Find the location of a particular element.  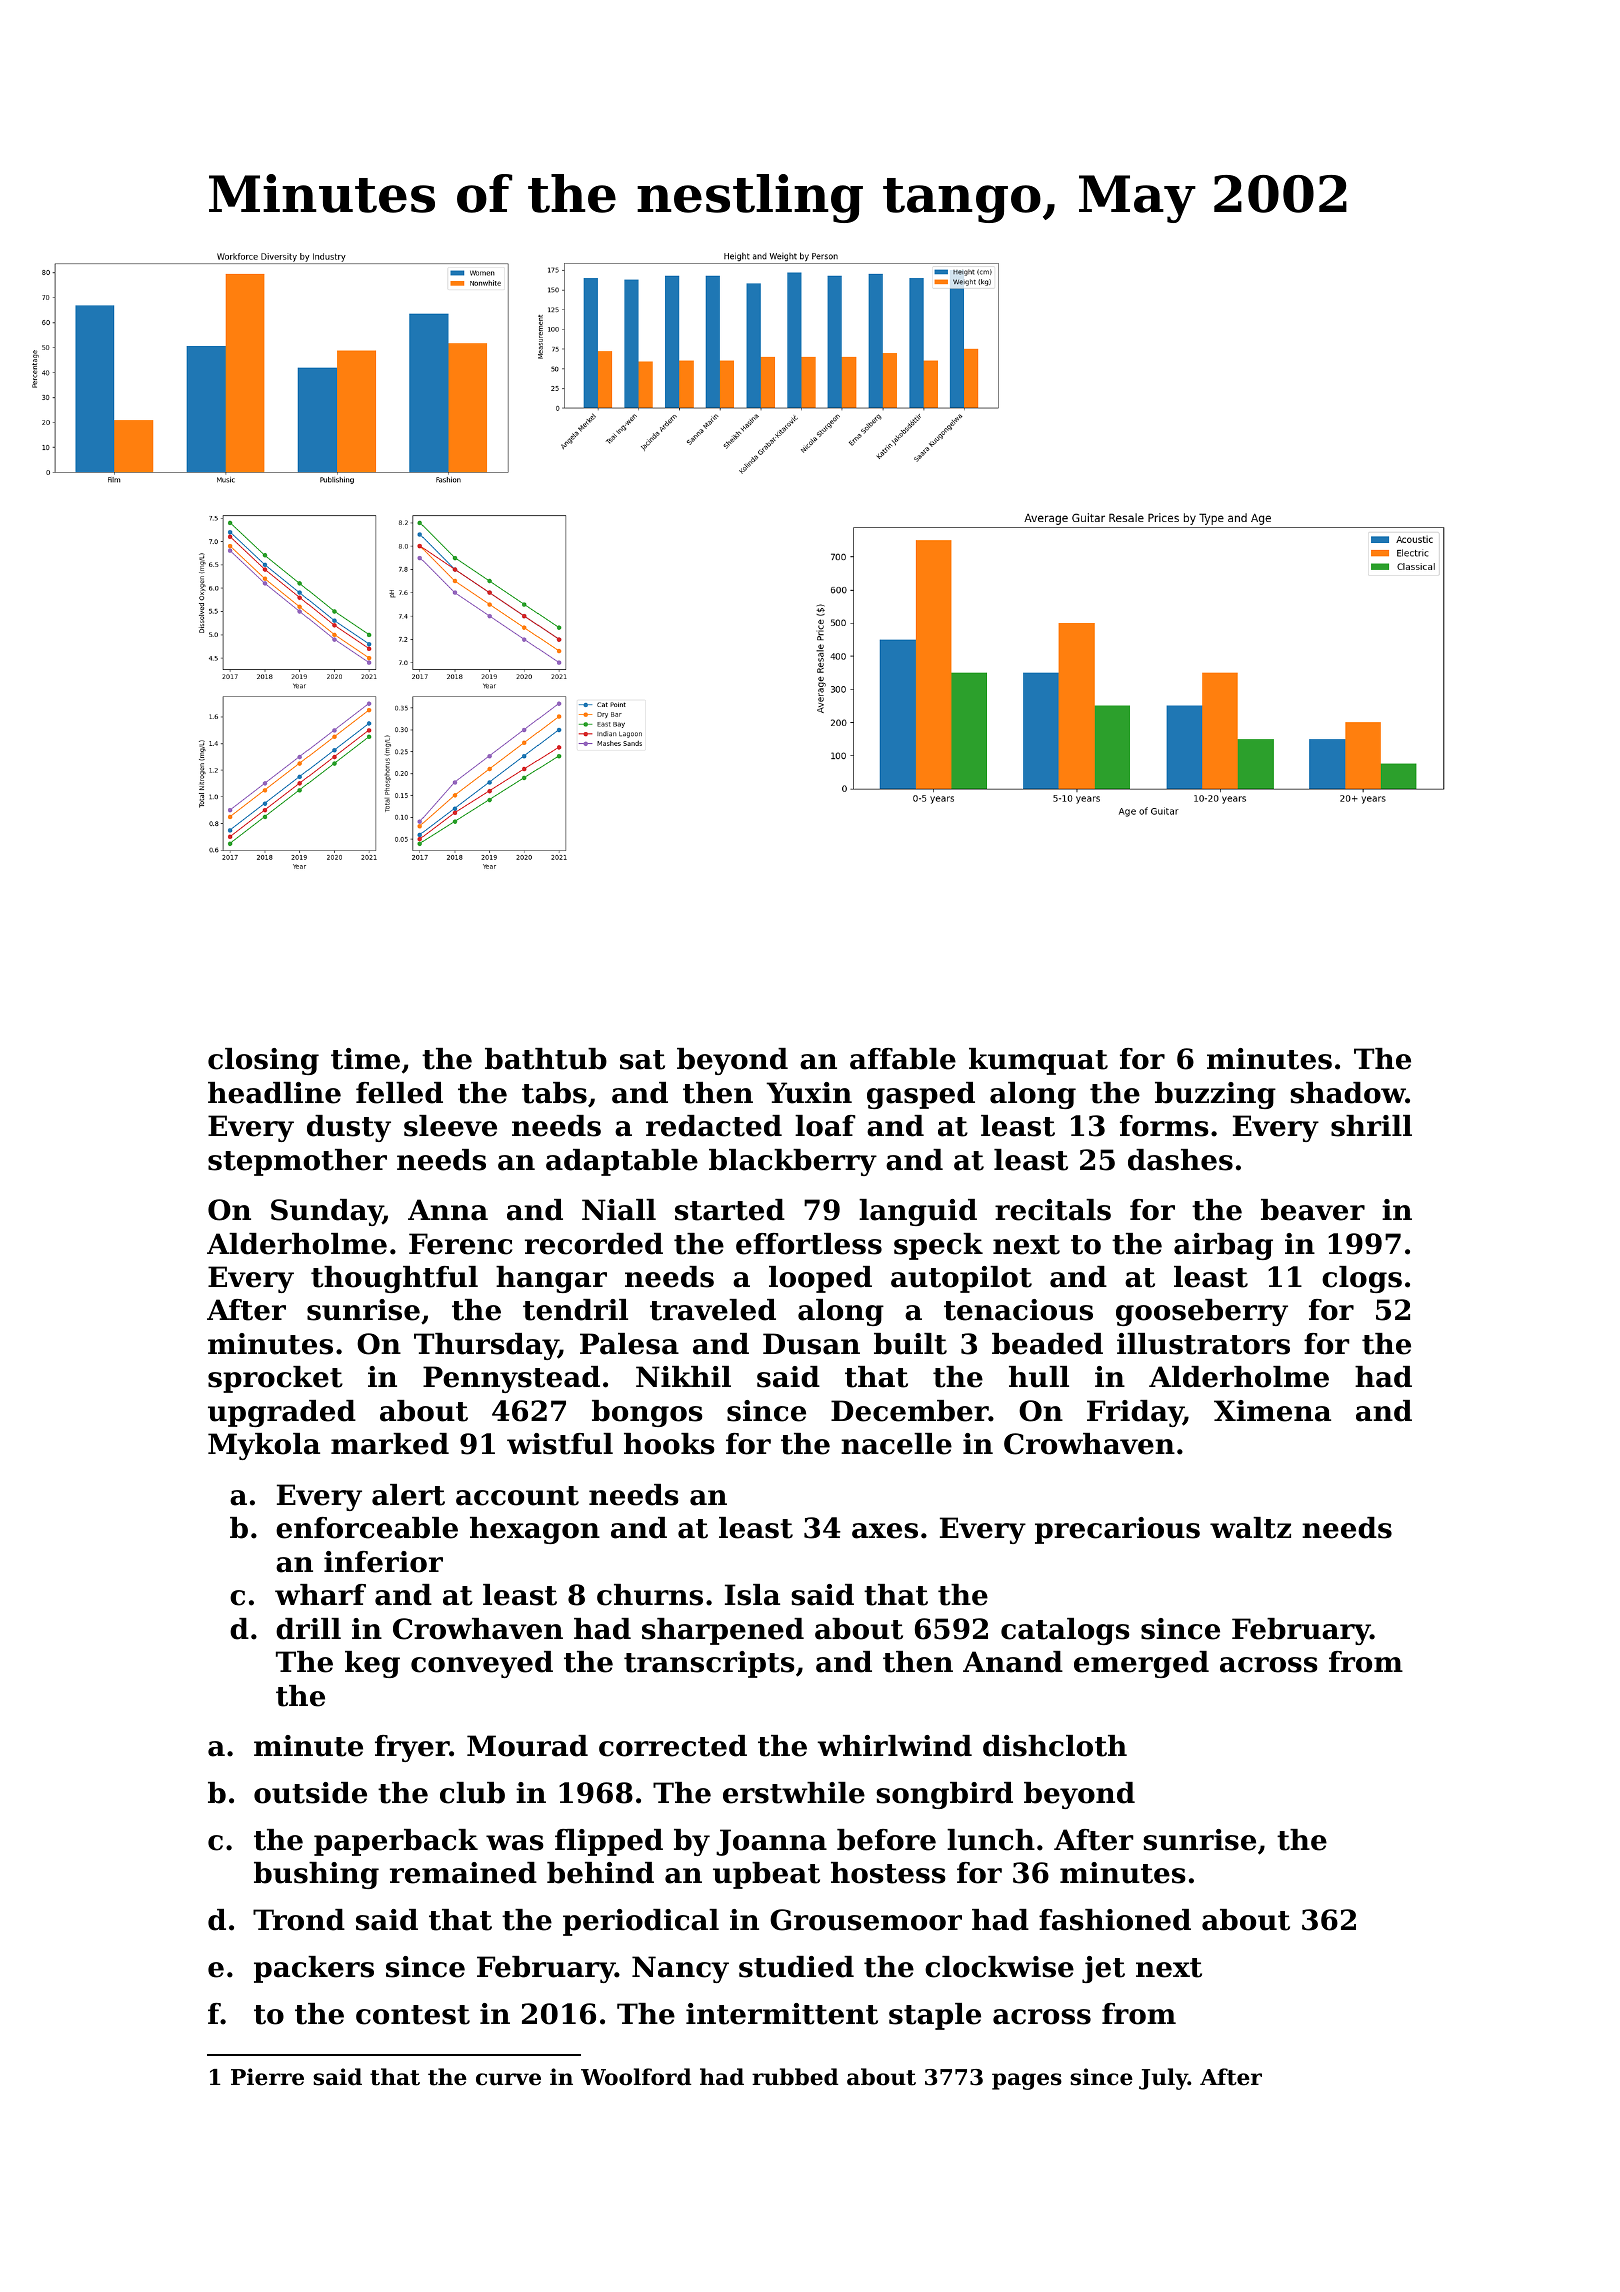

jet is located at coordinates (1103, 1969).
